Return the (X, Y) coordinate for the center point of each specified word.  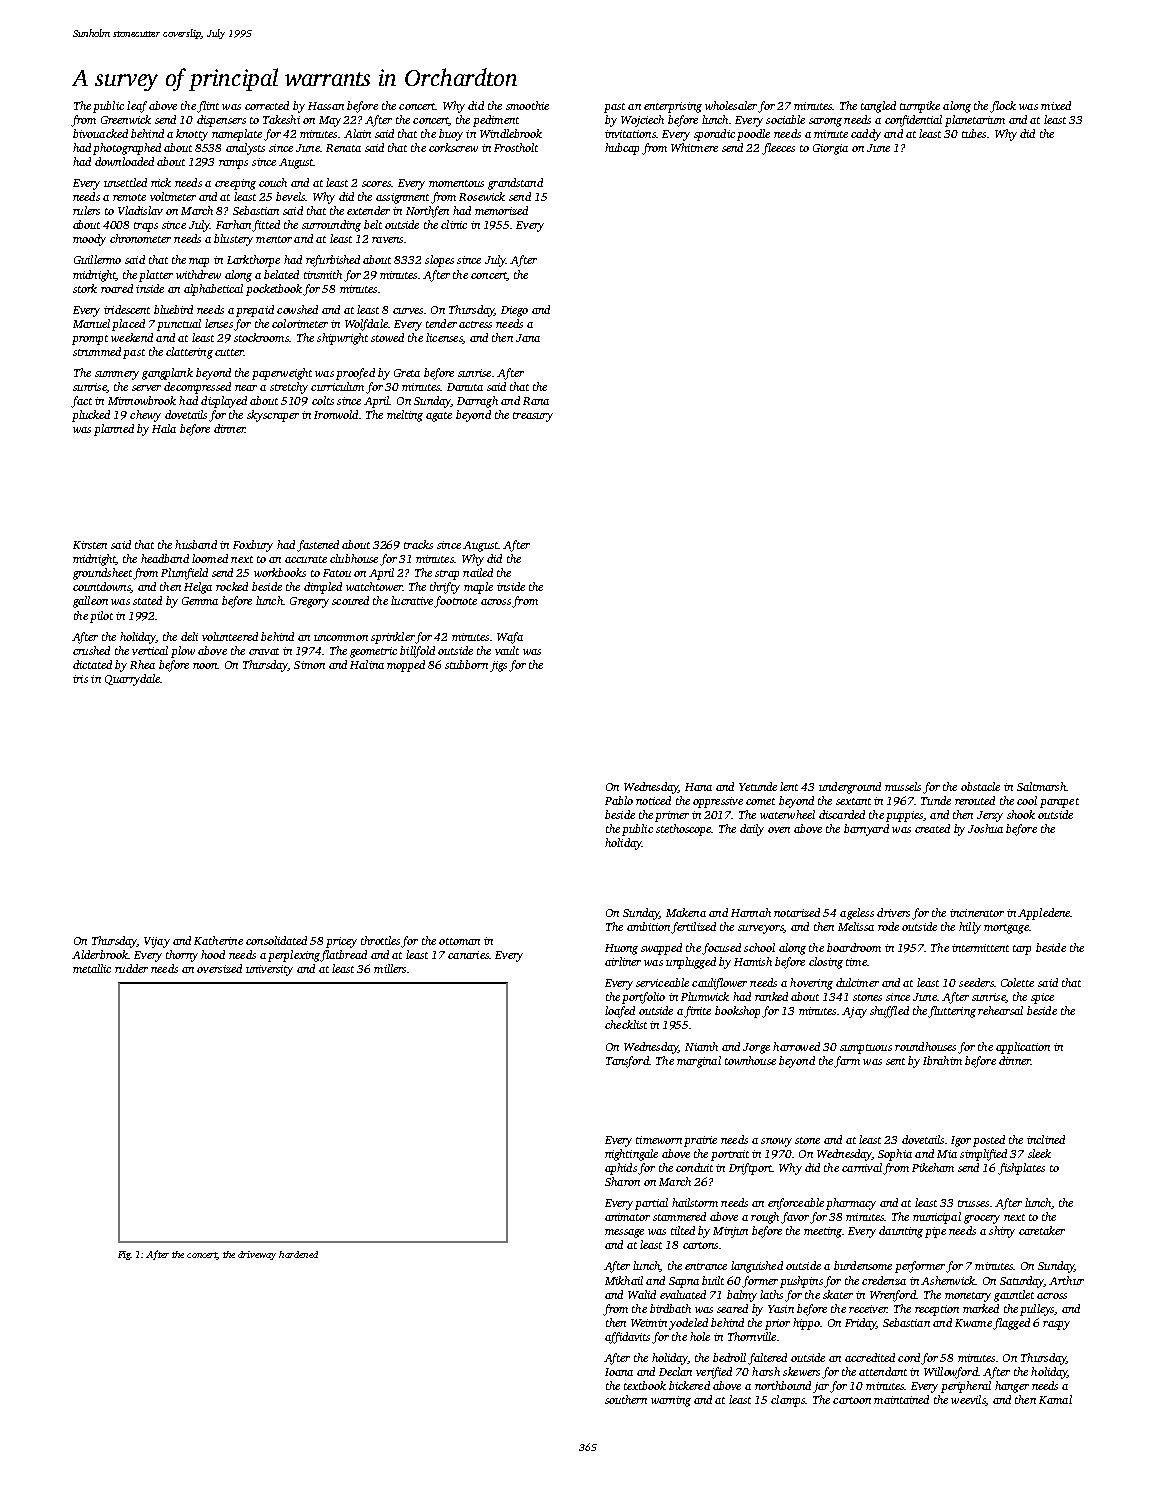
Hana (698, 787)
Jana (528, 338)
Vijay (157, 942)
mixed (1056, 105)
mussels (903, 786)
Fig (124, 1255)
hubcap (622, 149)
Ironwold (336, 414)
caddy (866, 135)
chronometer (140, 238)
